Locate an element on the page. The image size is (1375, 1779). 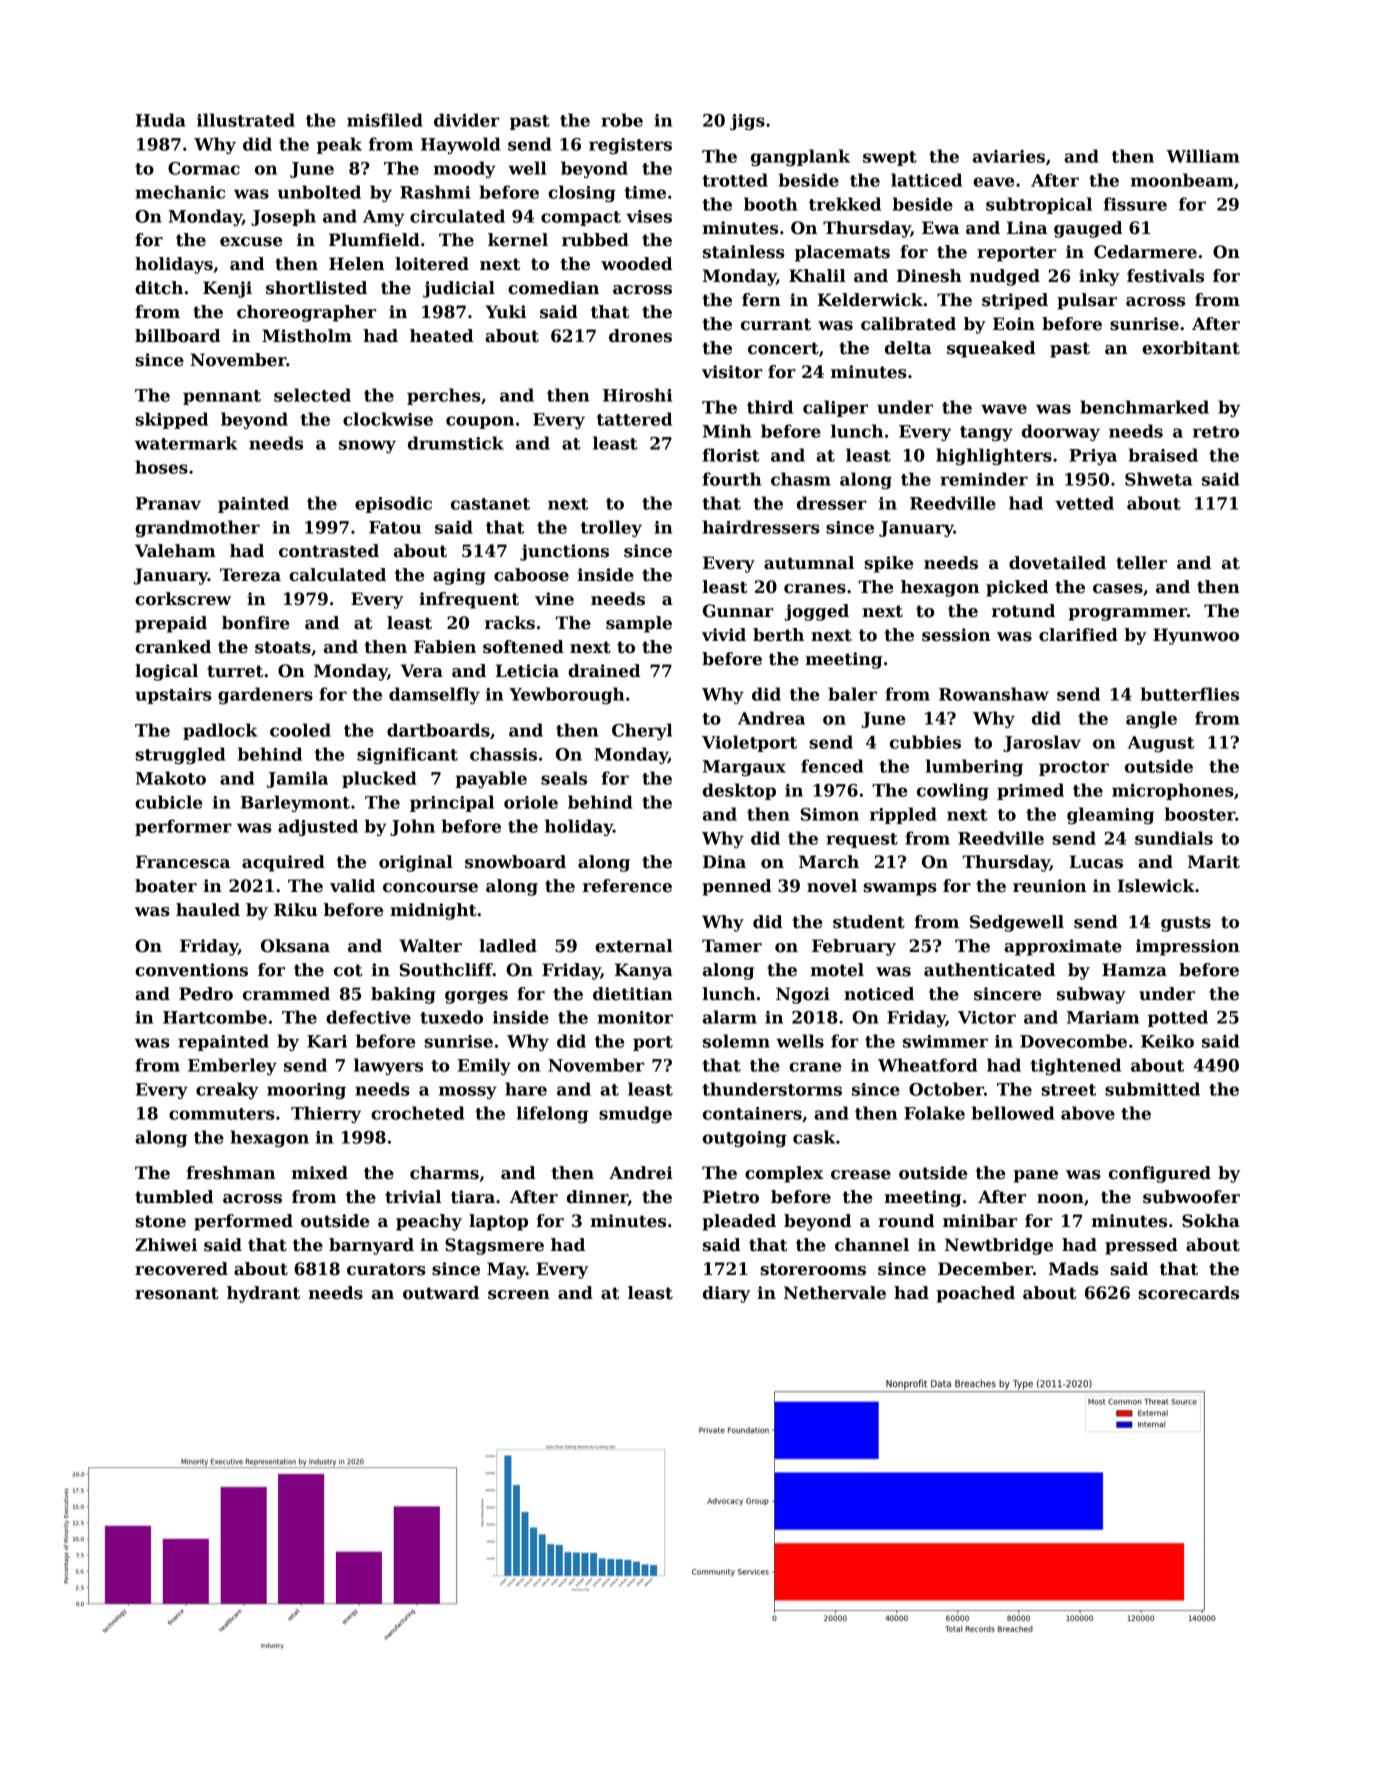
primed is located at coordinates (1030, 791).
